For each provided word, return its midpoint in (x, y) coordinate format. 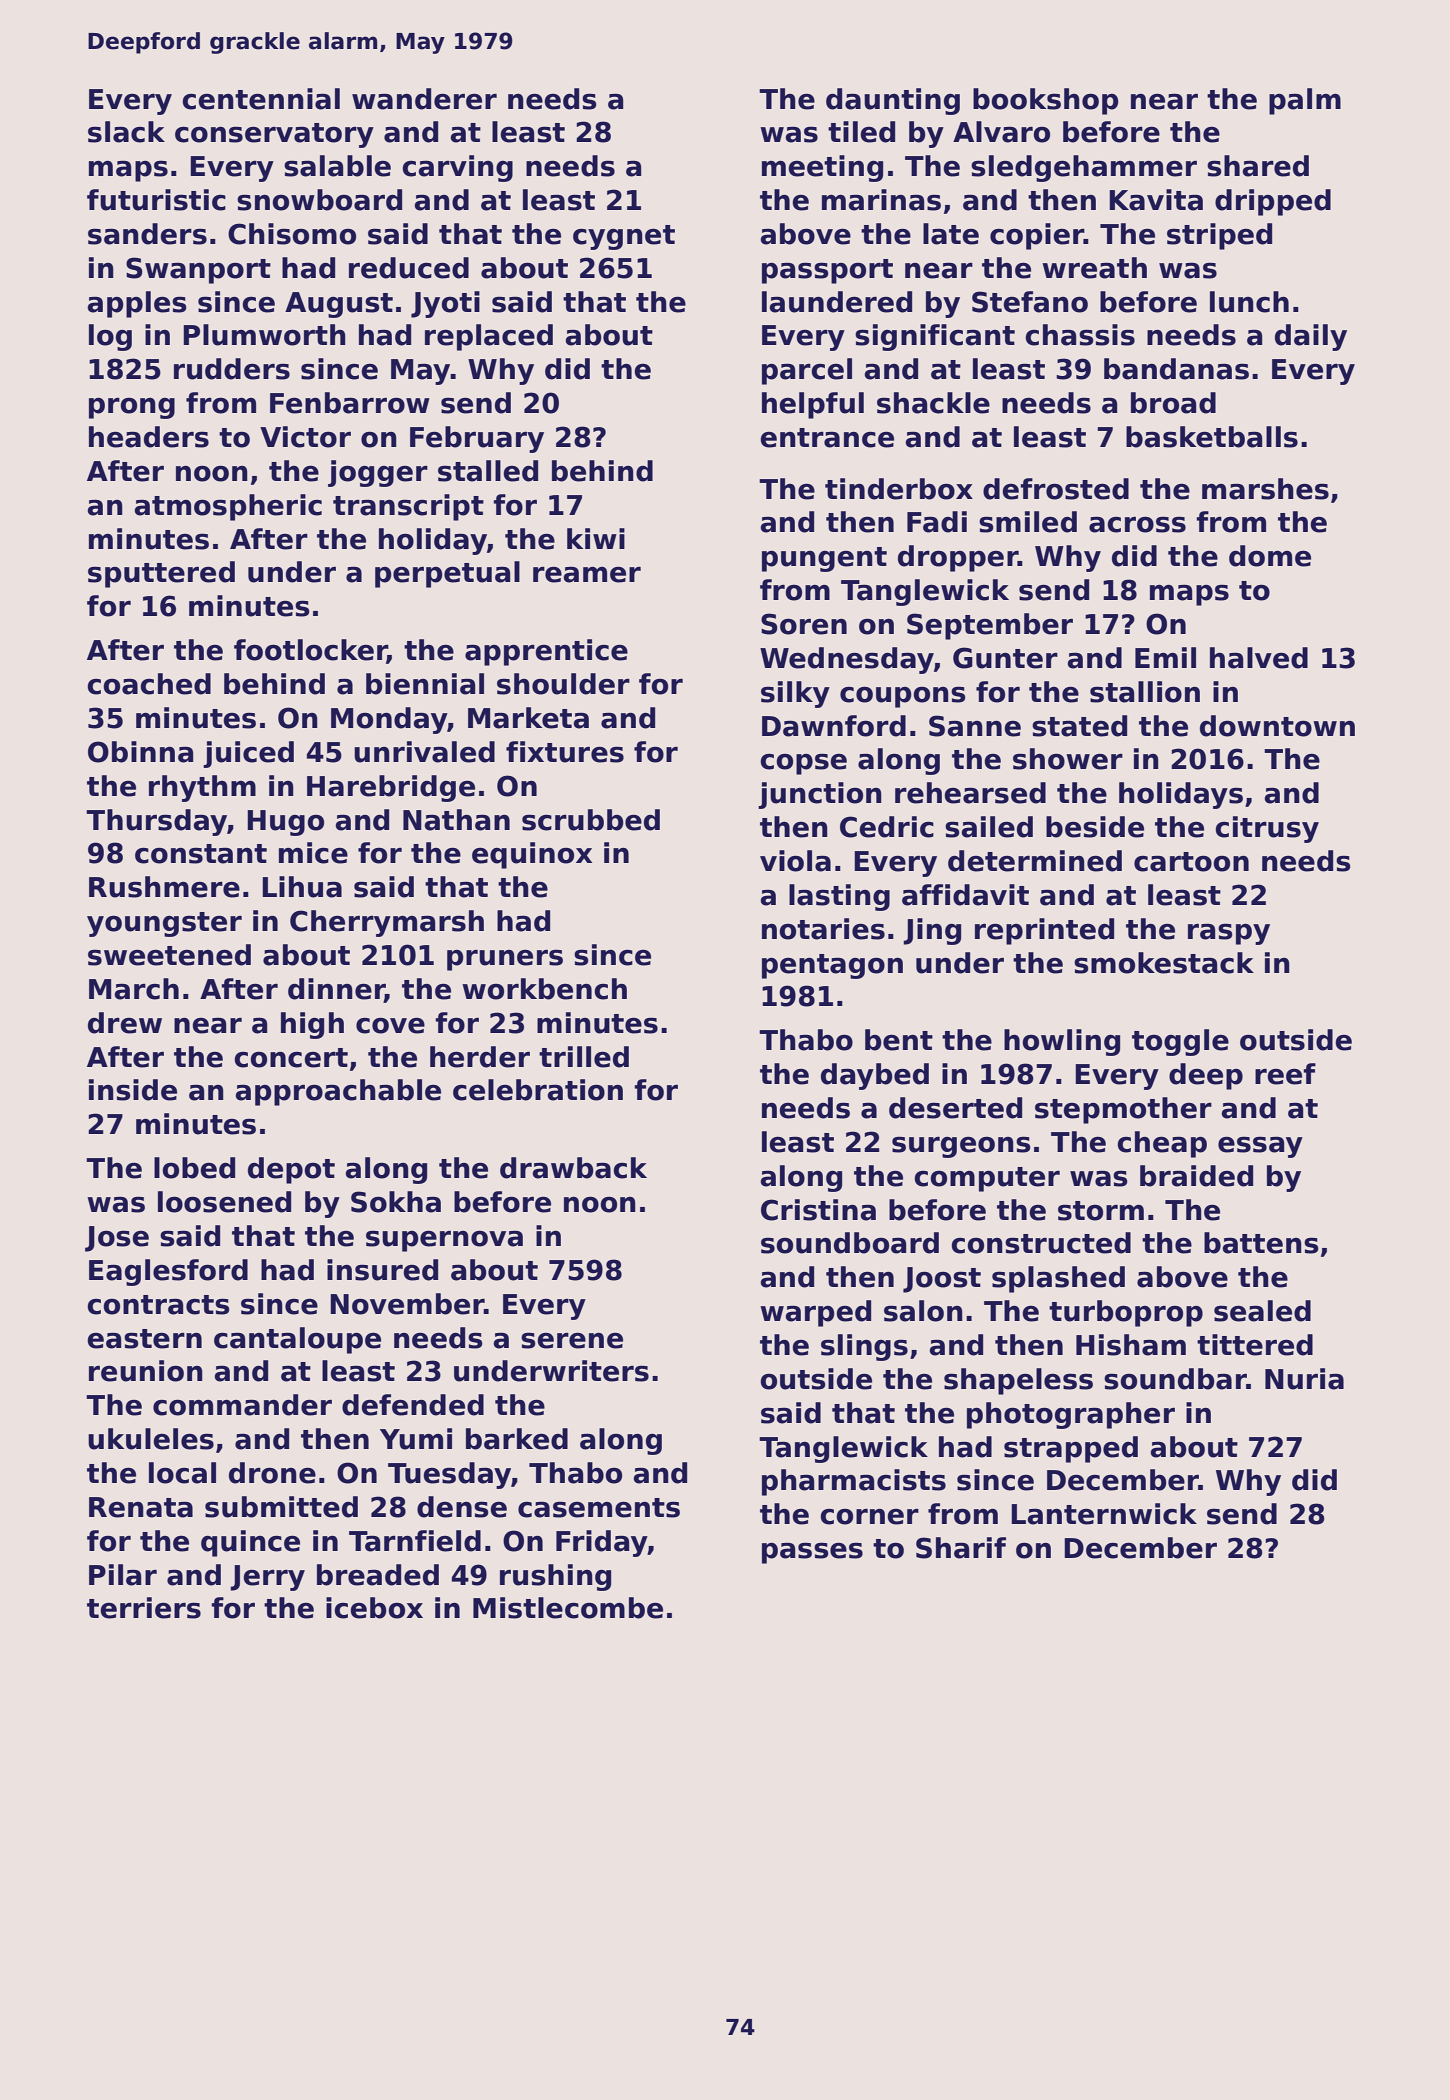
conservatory (274, 135)
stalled (488, 471)
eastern (144, 1339)
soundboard (850, 1243)
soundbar (1175, 1379)
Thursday (156, 822)
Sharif (961, 1548)
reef (1285, 1074)
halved (1259, 658)
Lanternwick (1104, 1514)
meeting (822, 168)
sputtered (161, 574)
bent (899, 1040)
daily (1311, 337)
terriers (144, 1608)
